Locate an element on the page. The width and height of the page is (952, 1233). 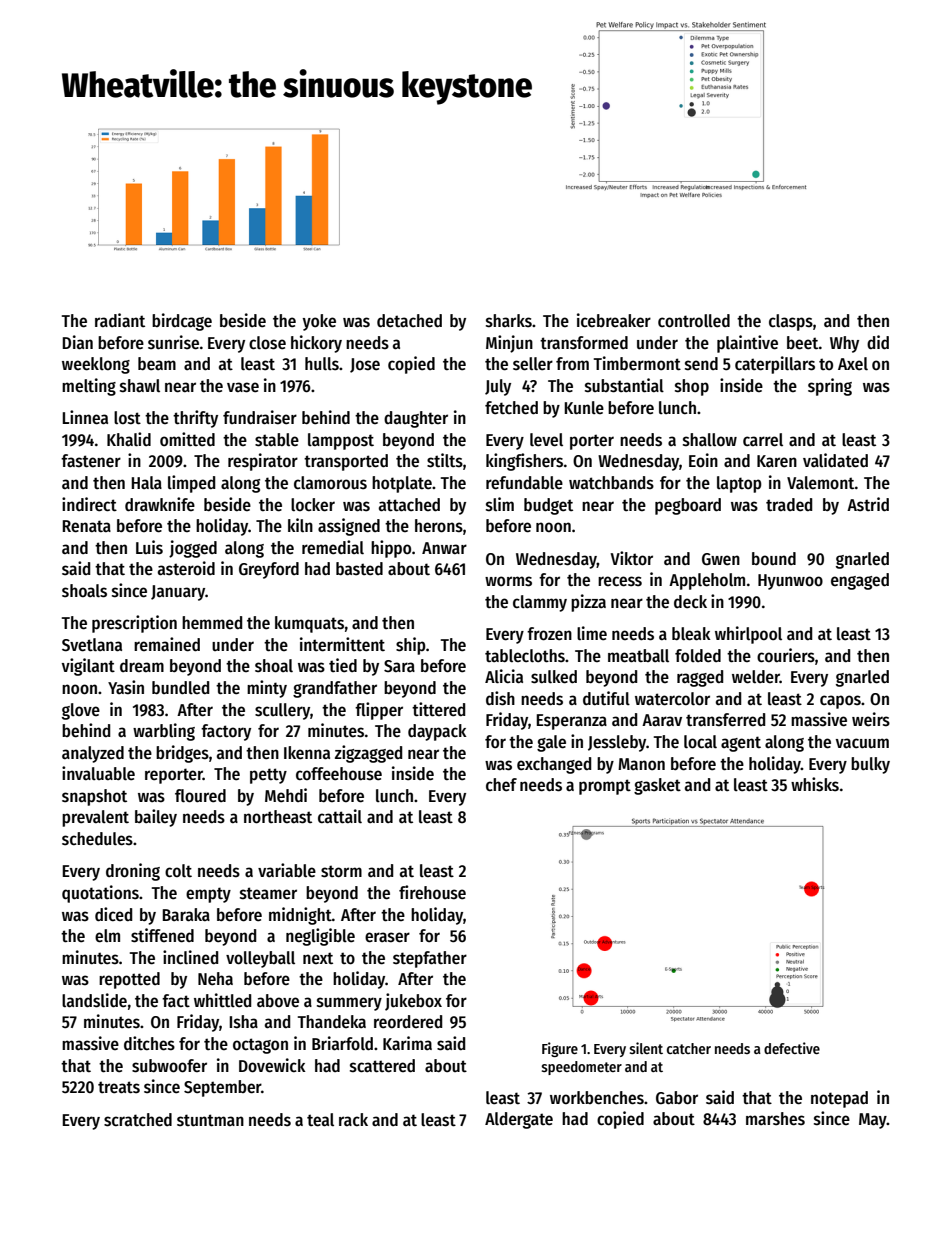
deck is located at coordinates (690, 602).
